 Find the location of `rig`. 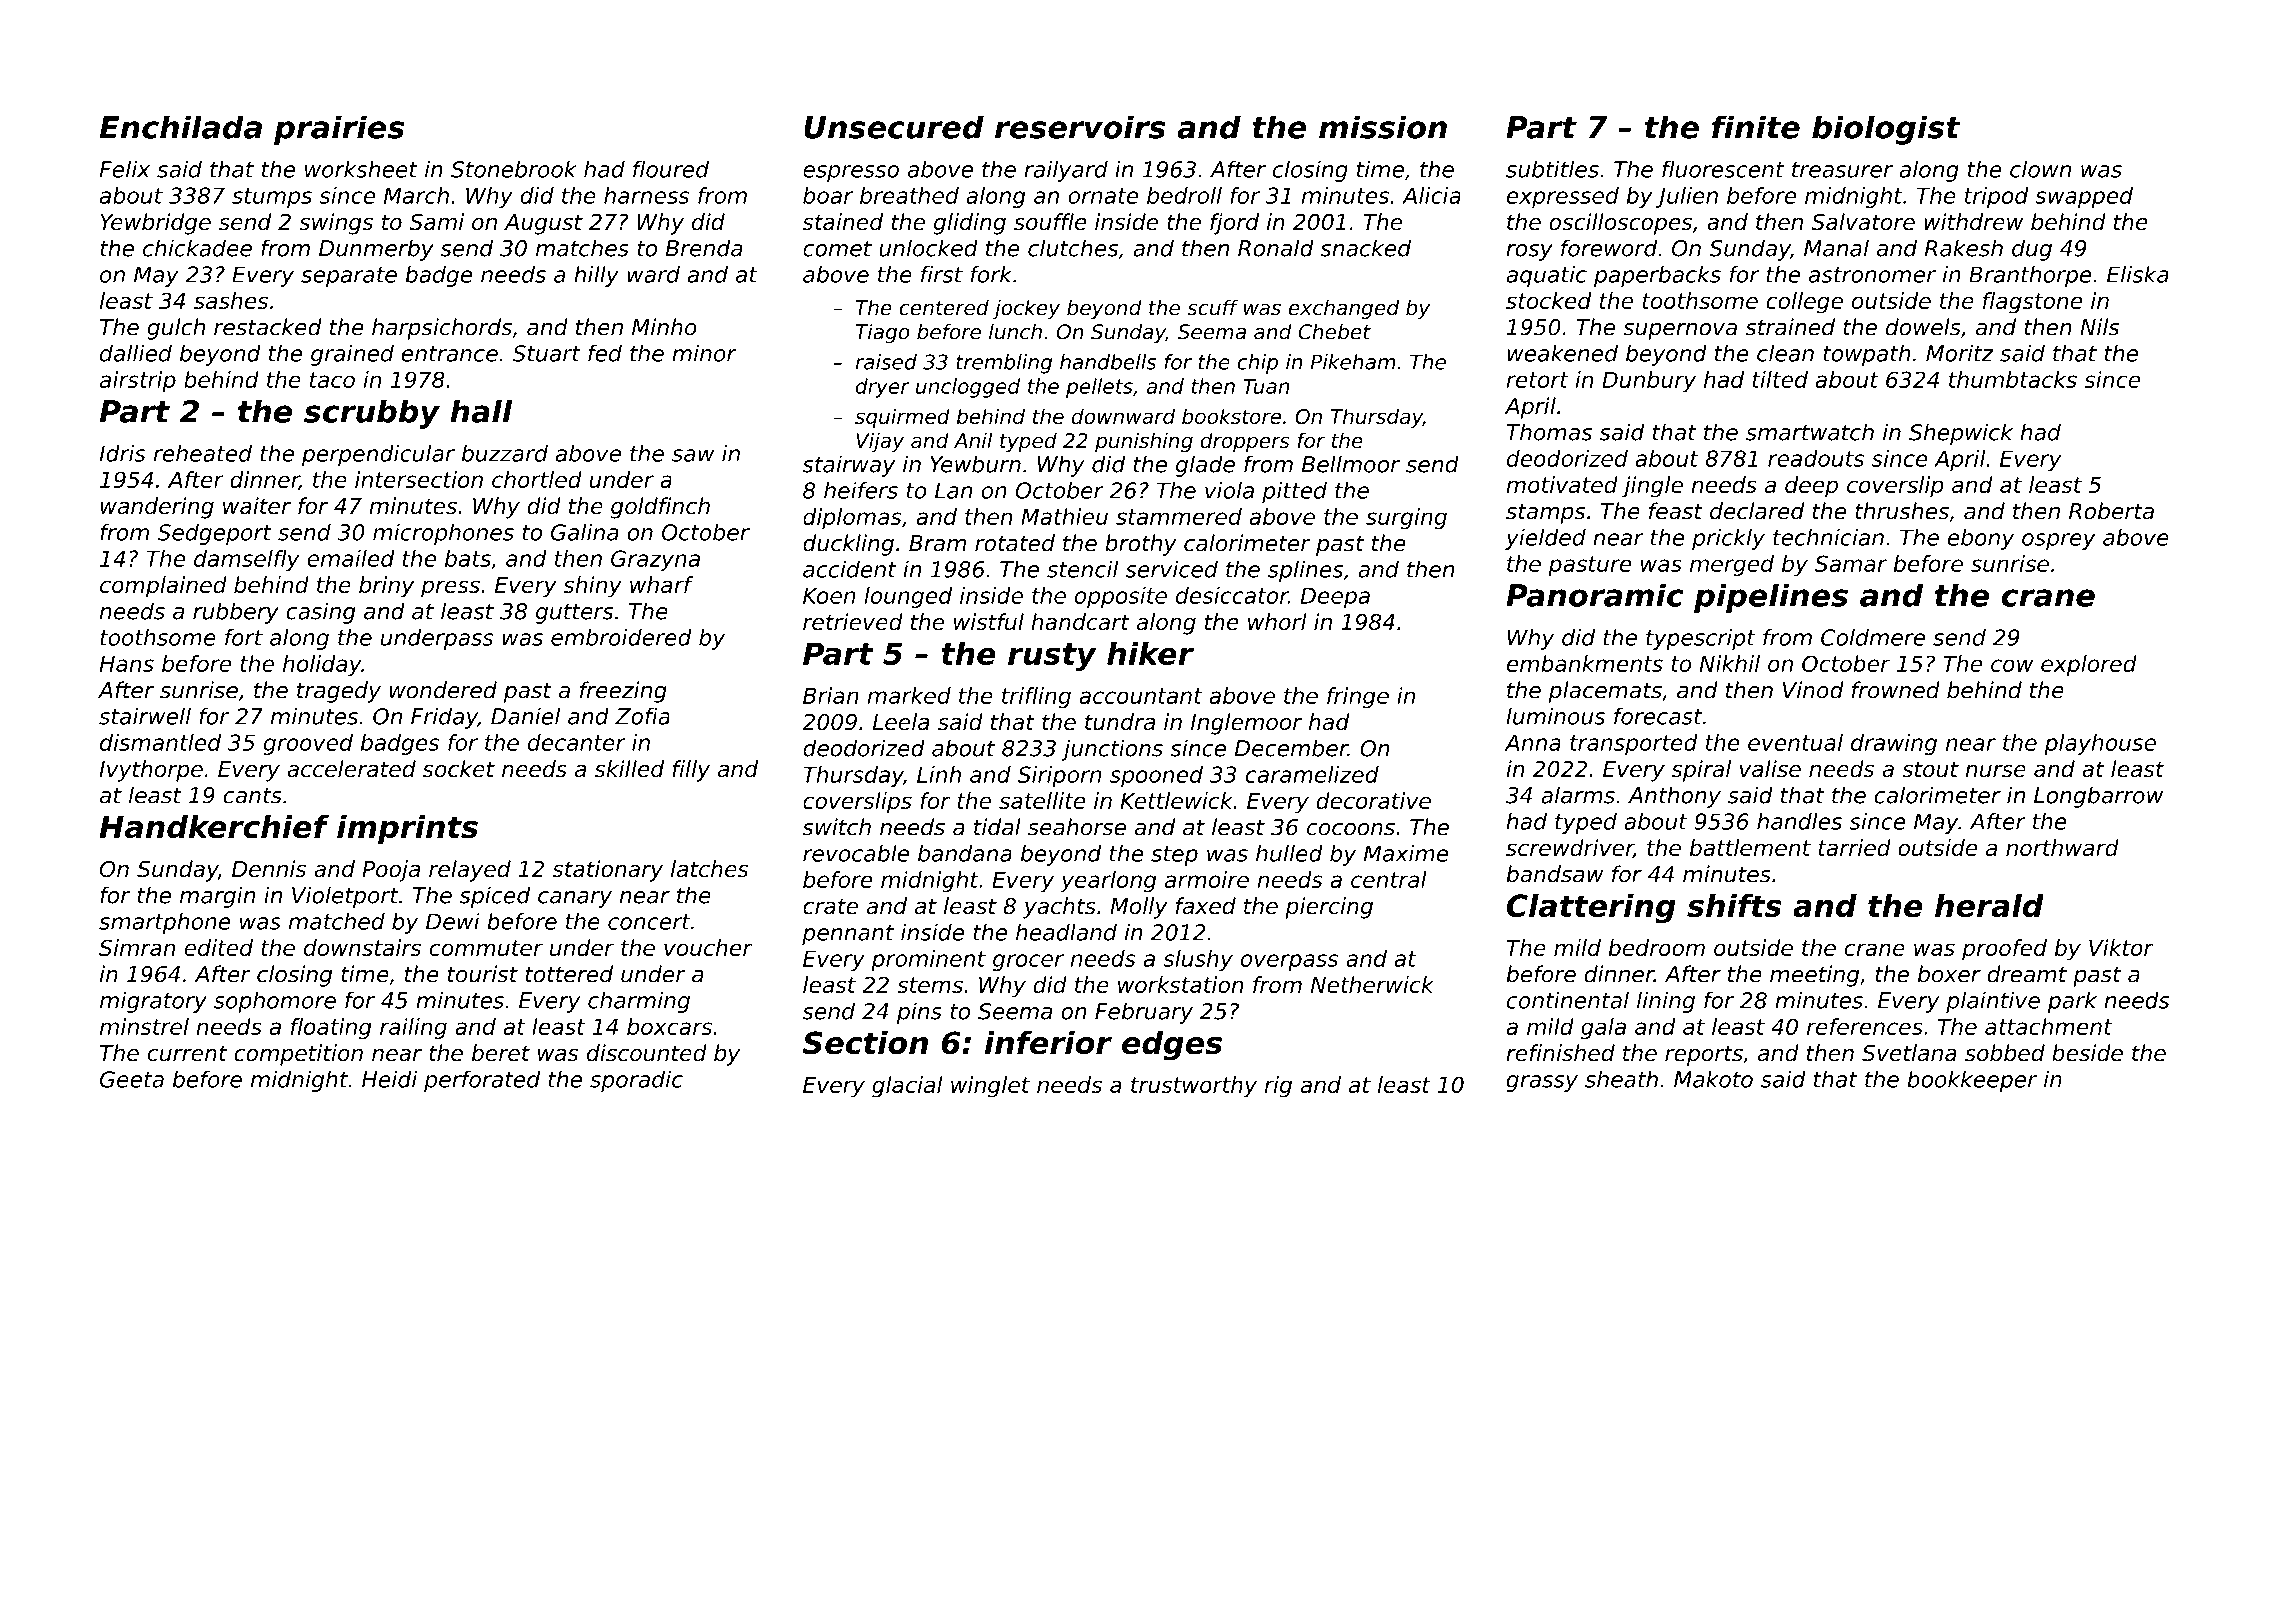

rig is located at coordinates (1278, 1087).
